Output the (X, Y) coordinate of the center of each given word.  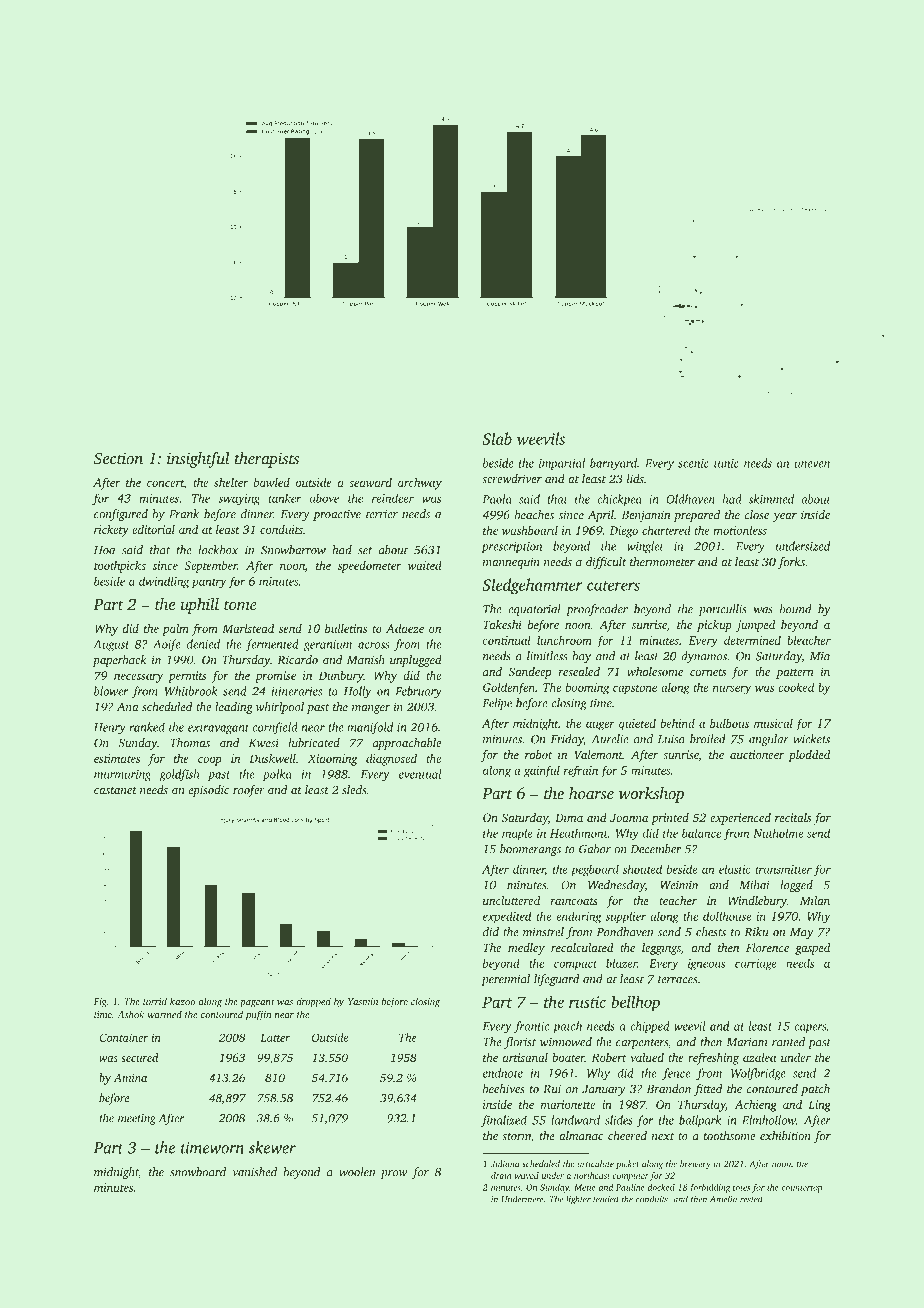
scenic (693, 463)
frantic (531, 1027)
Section (118, 458)
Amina (130, 1078)
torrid (155, 1001)
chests (711, 932)
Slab (497, 438)
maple (517, 834)
